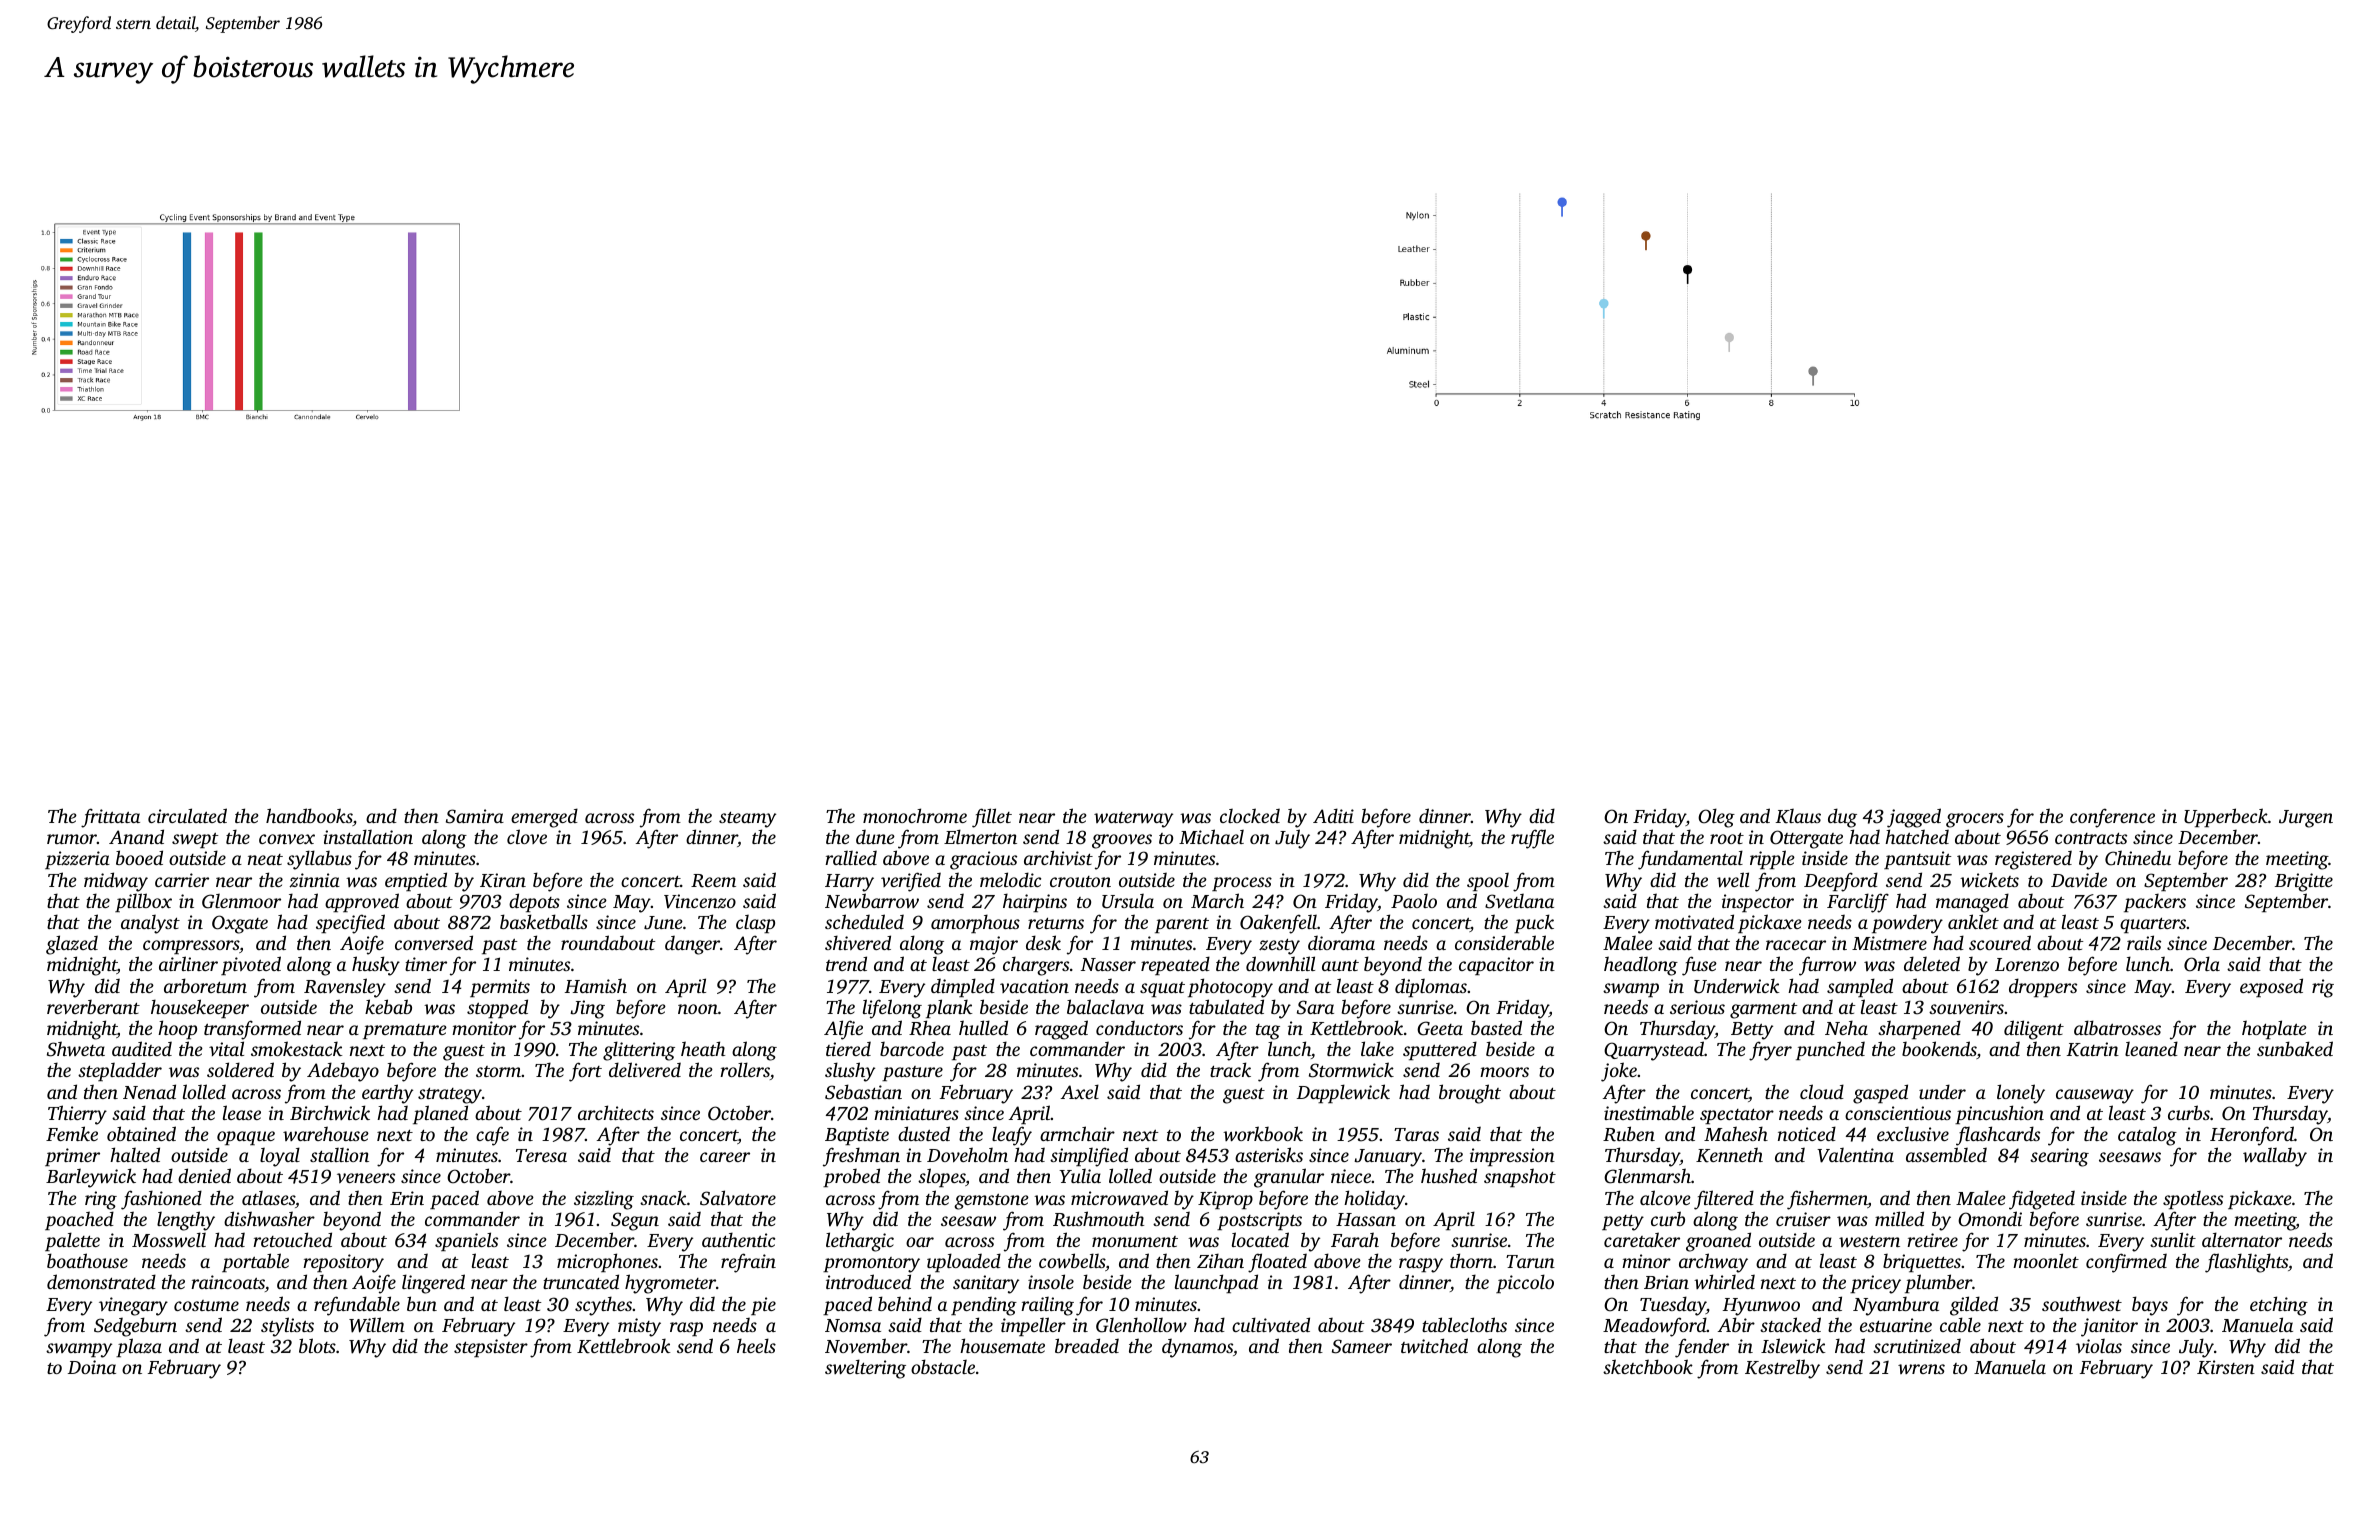 Image resolution: width=2380 pixels, height=1540 pixels. I want to click on catalog, so click(2147, 1136).
